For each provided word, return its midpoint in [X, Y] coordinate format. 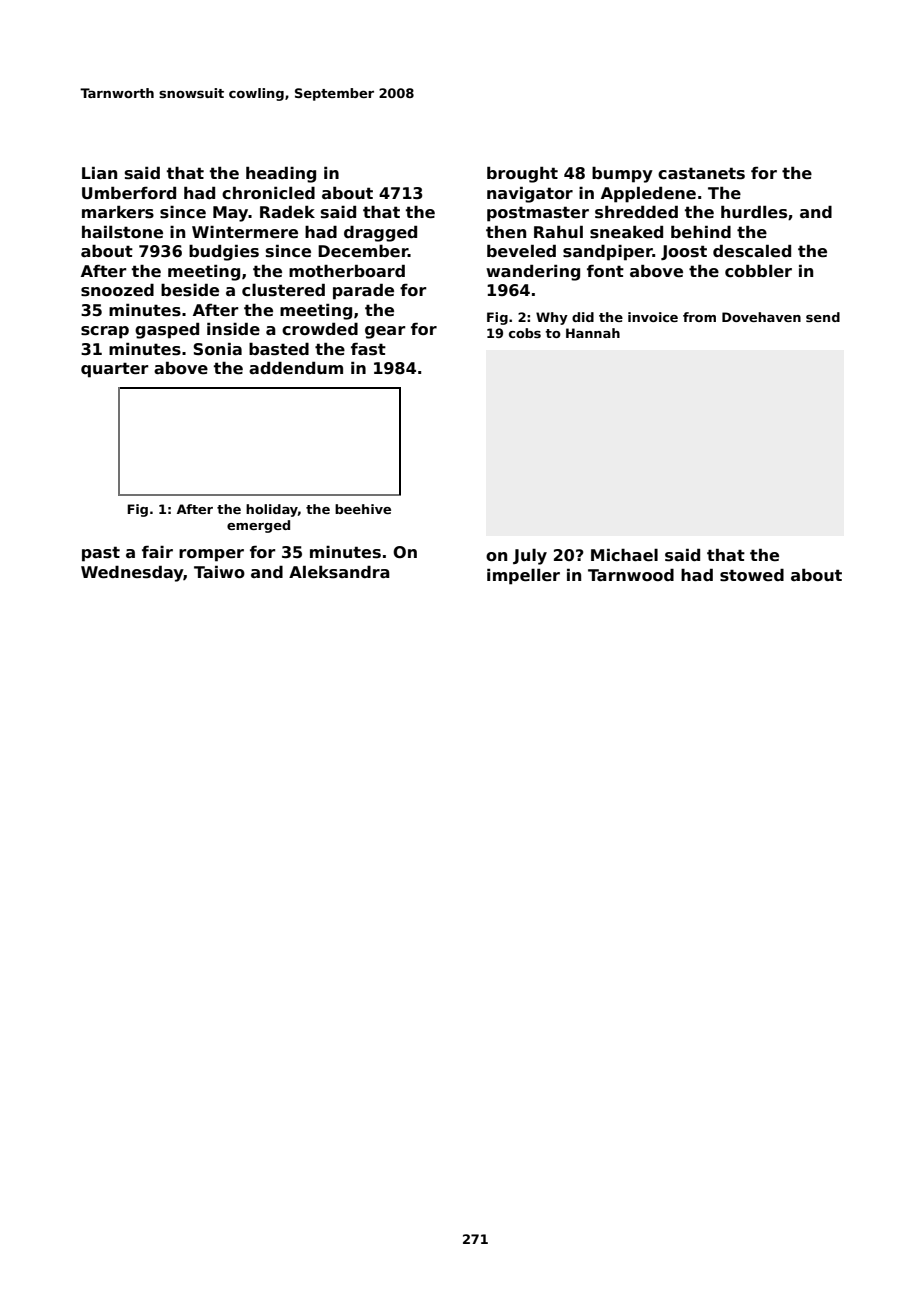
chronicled [268, 193]
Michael [624, 555]
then [506, 232]
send [823, 317]
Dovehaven [761, 317]
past [101, 554]
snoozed [117, 290]
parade [363, 291]
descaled [752, 251]
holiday [272, 510]
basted [279, 349]
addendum [296, 368]
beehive [363, 509]
